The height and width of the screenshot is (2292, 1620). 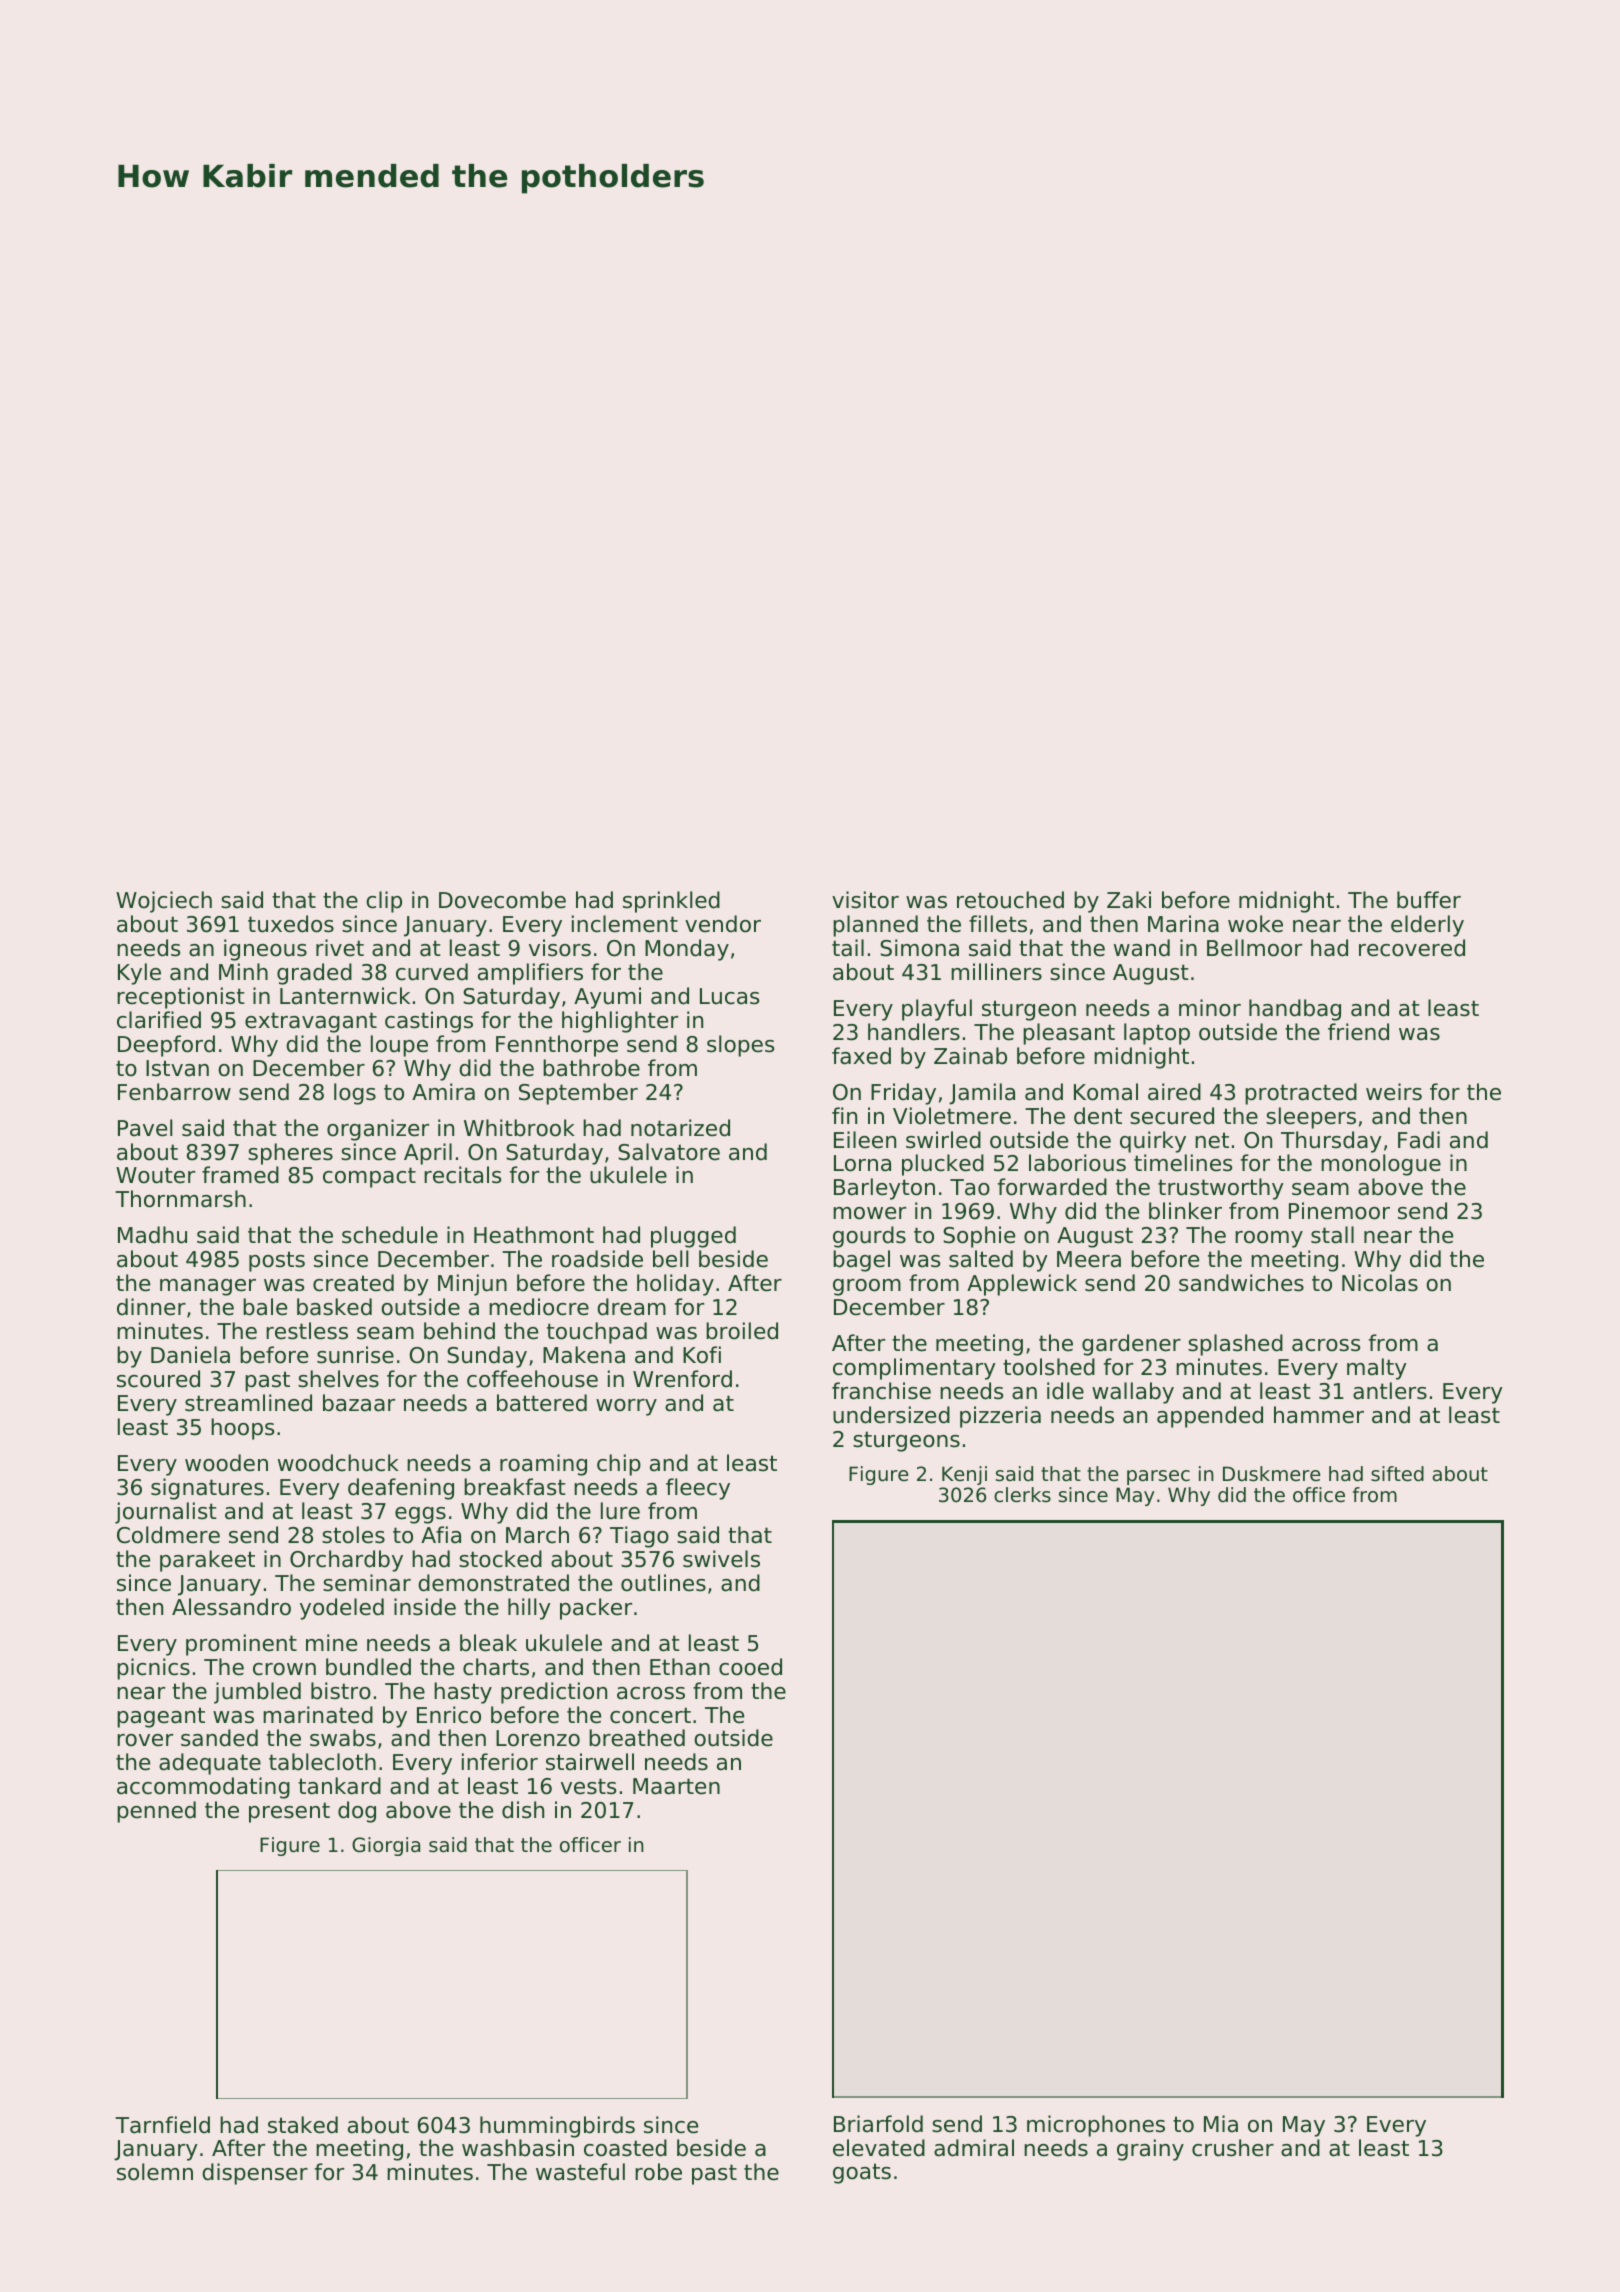 What do you see at coordinates (449, 1715) in the screenshot?
I see `Enrico` at bounding box center [449, 1715].
